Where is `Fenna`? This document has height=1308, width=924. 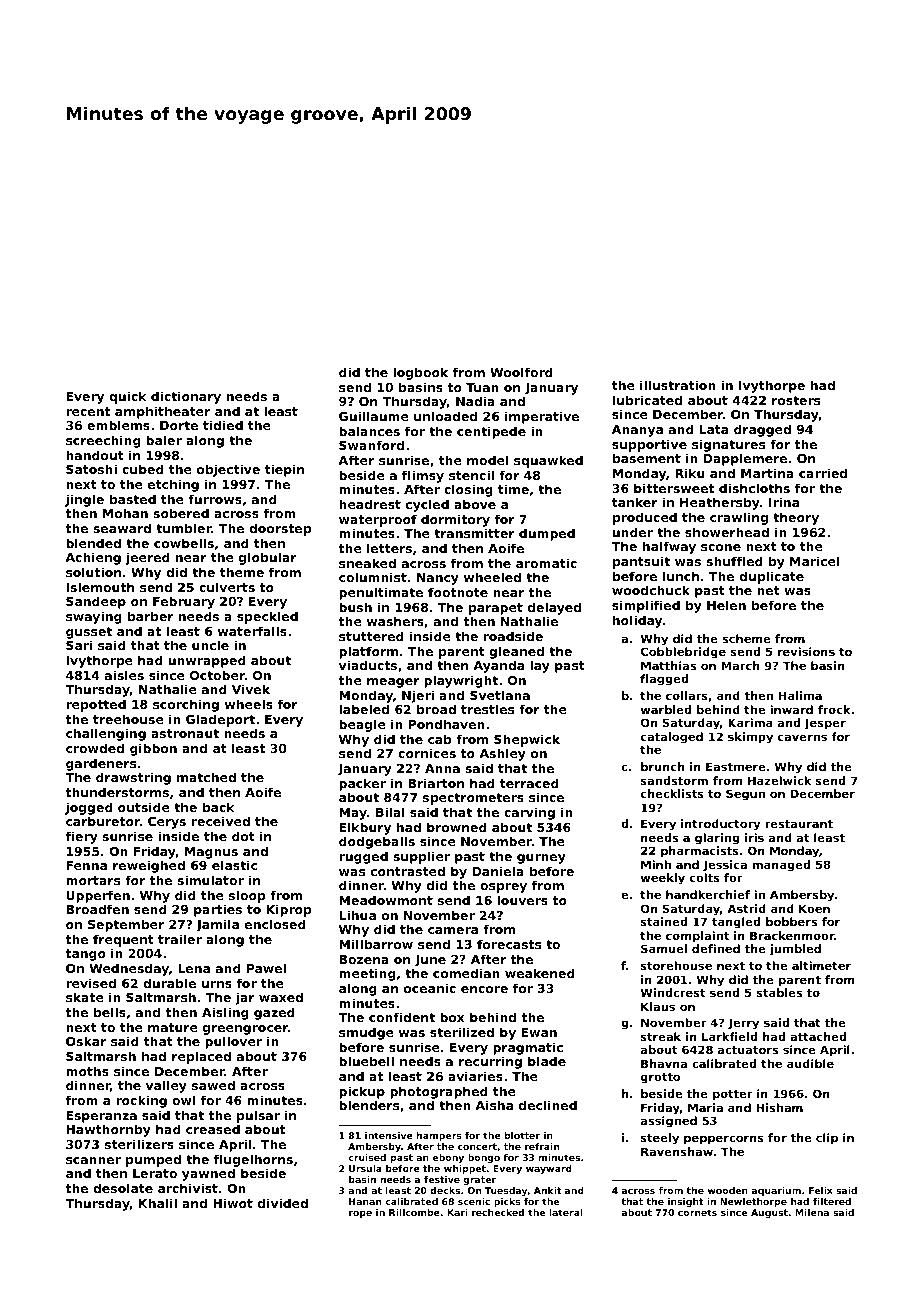 Fenna is located at coordinates (86, 865).
